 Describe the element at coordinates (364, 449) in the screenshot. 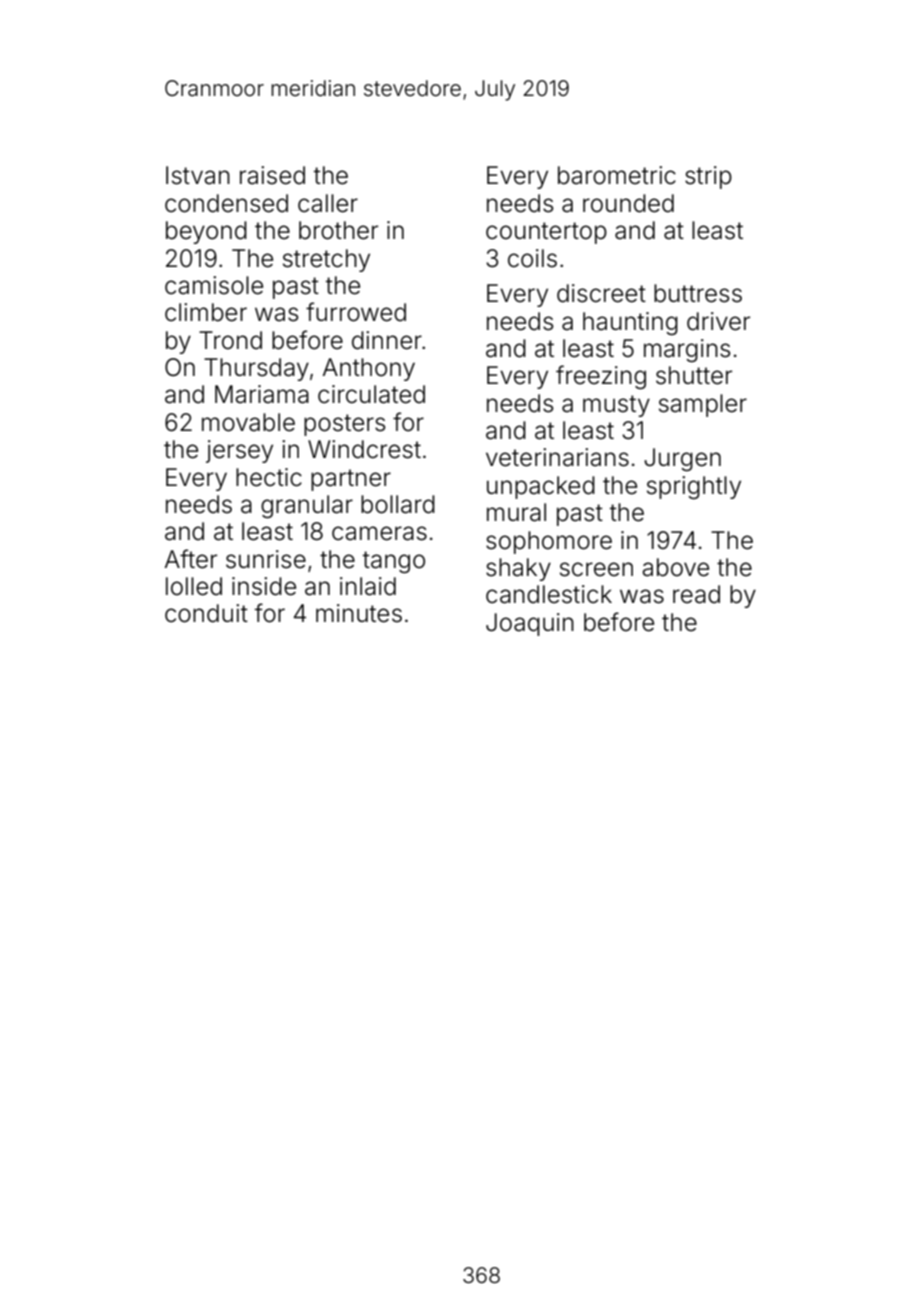

I see `Windcrest` at that location.
